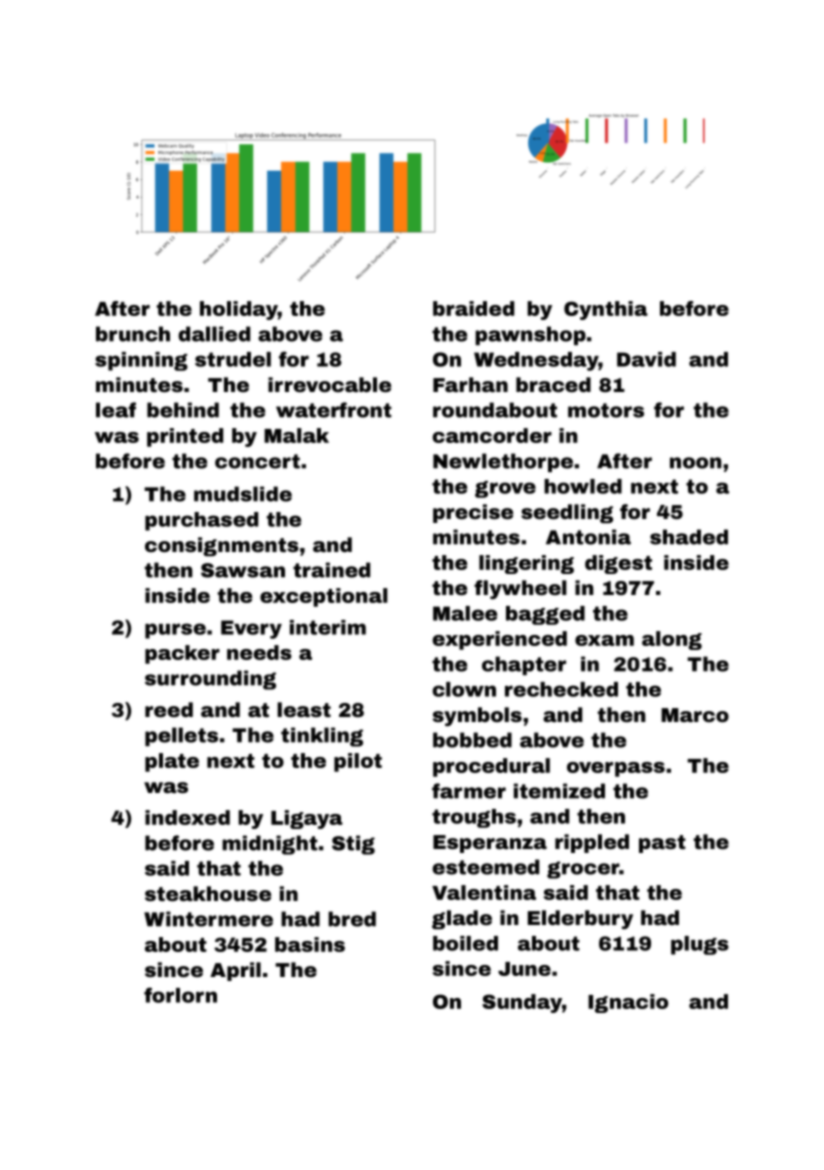  I want to click on Malak, so click(296, 435).
